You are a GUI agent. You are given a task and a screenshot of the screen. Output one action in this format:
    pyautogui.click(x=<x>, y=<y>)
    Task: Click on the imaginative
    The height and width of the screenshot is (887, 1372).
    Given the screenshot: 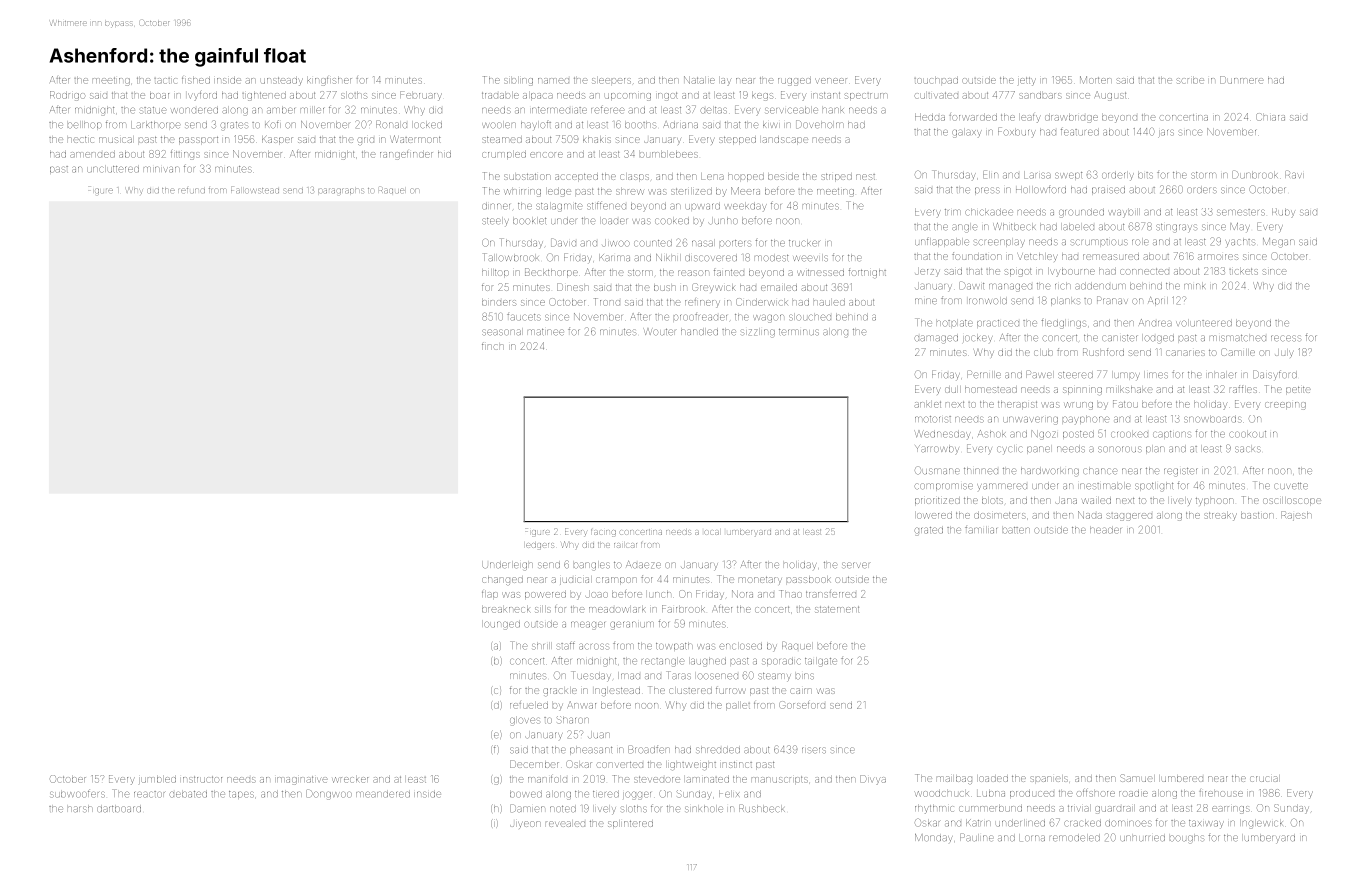 What is the action you would take?
    pyautogui.click(x=302, y=780)
